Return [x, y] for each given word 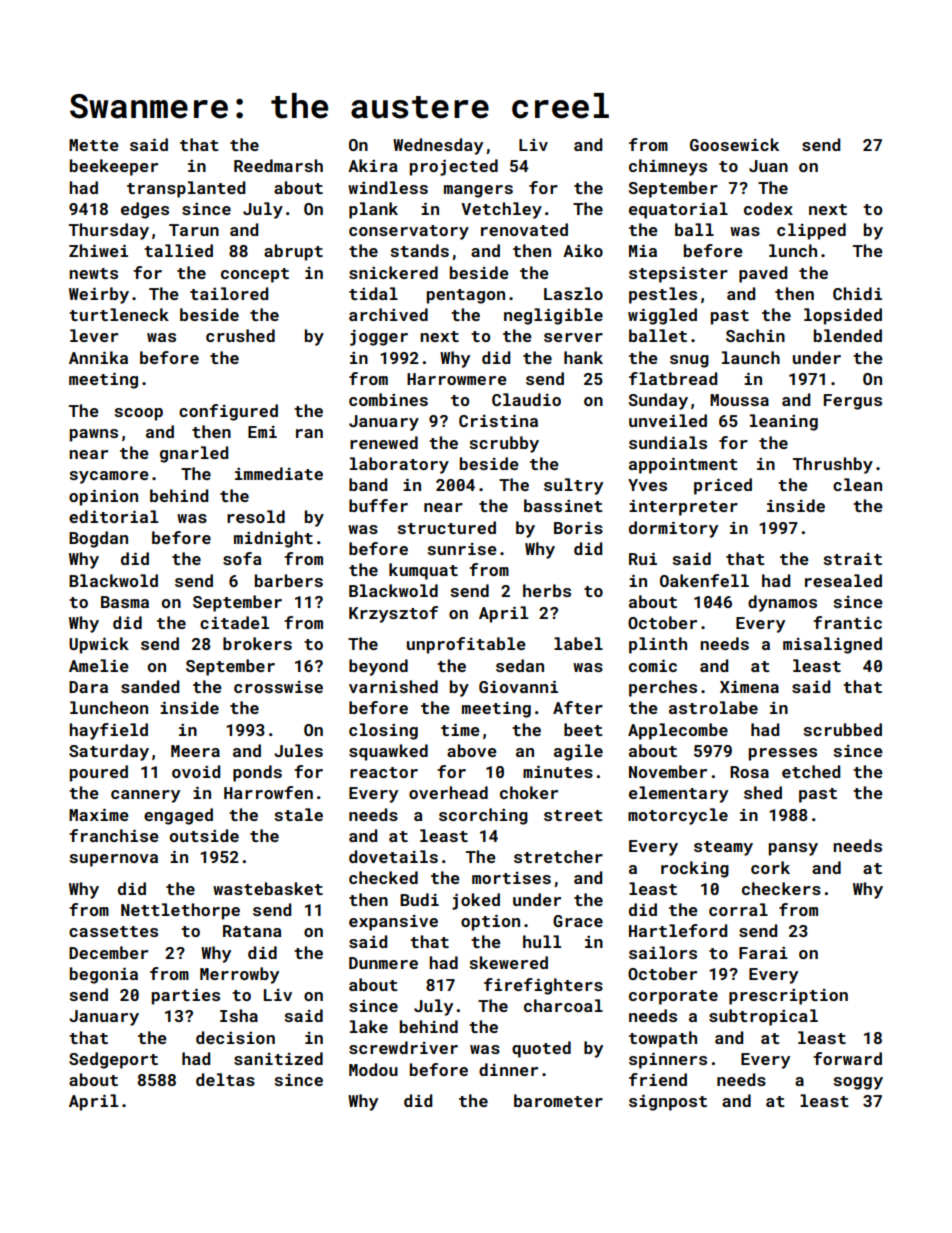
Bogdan [98, 539]
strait [852, 559]
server [573, 337]
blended [848, 335]
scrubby [504, 444]
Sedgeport [113, 1060]
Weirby [99, 295]
